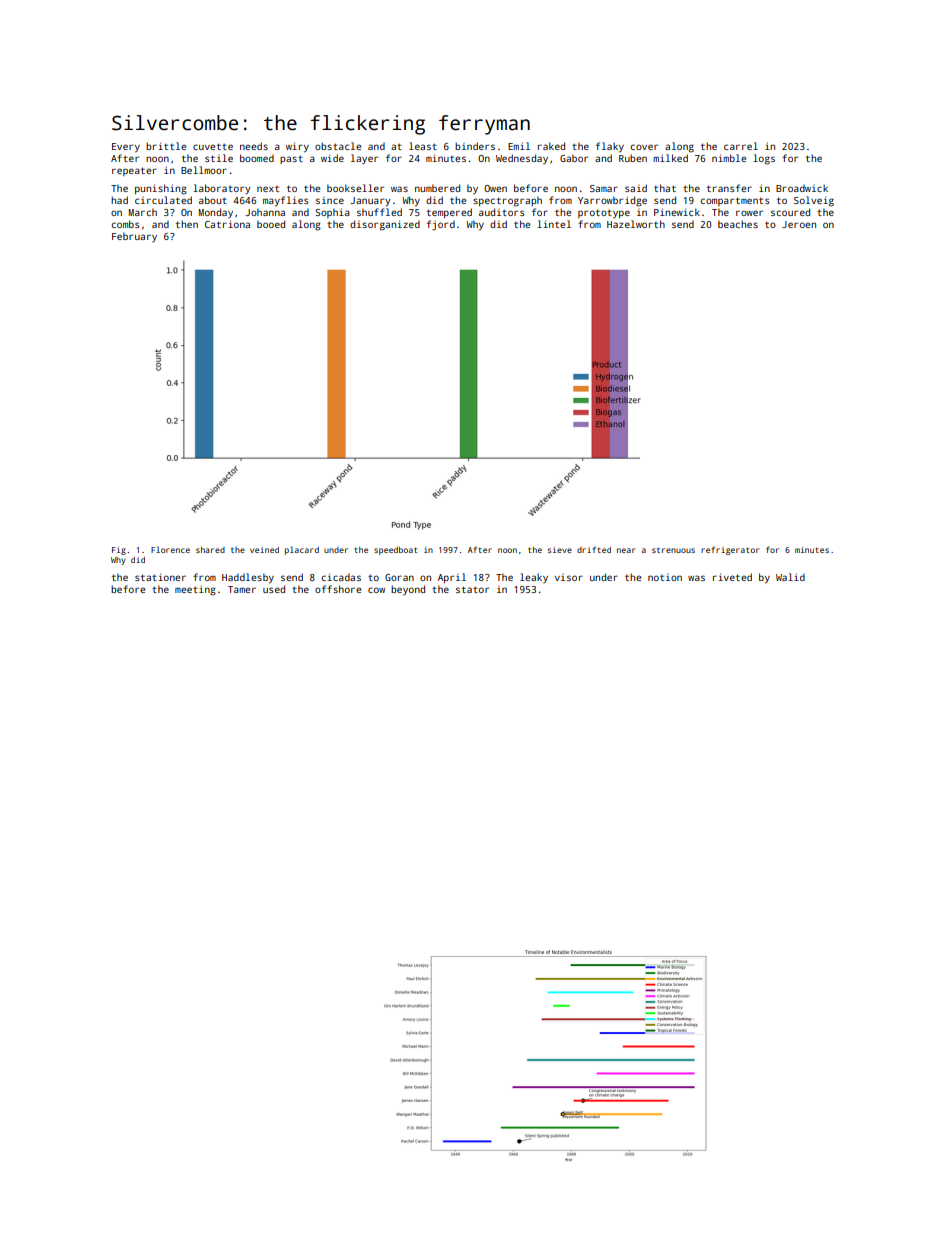 This screenshot has height=1233, width=952. What do you see at coordinates (376, 590) in the screenshot?
I see `cow` at bounding box center [376, 590].
